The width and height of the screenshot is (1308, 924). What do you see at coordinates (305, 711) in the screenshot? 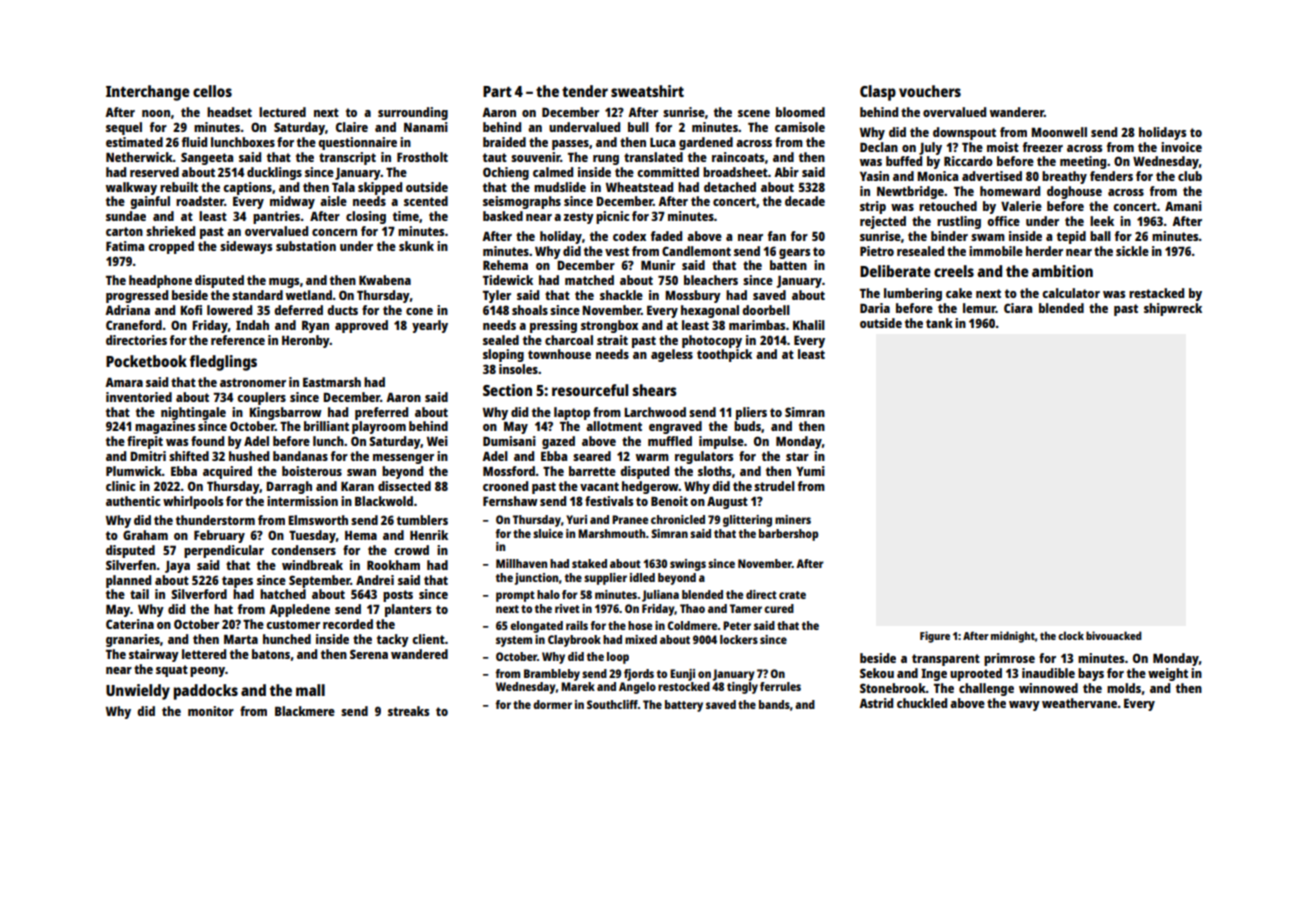
I see `Blackmere` at bounding box center [305, 711].
